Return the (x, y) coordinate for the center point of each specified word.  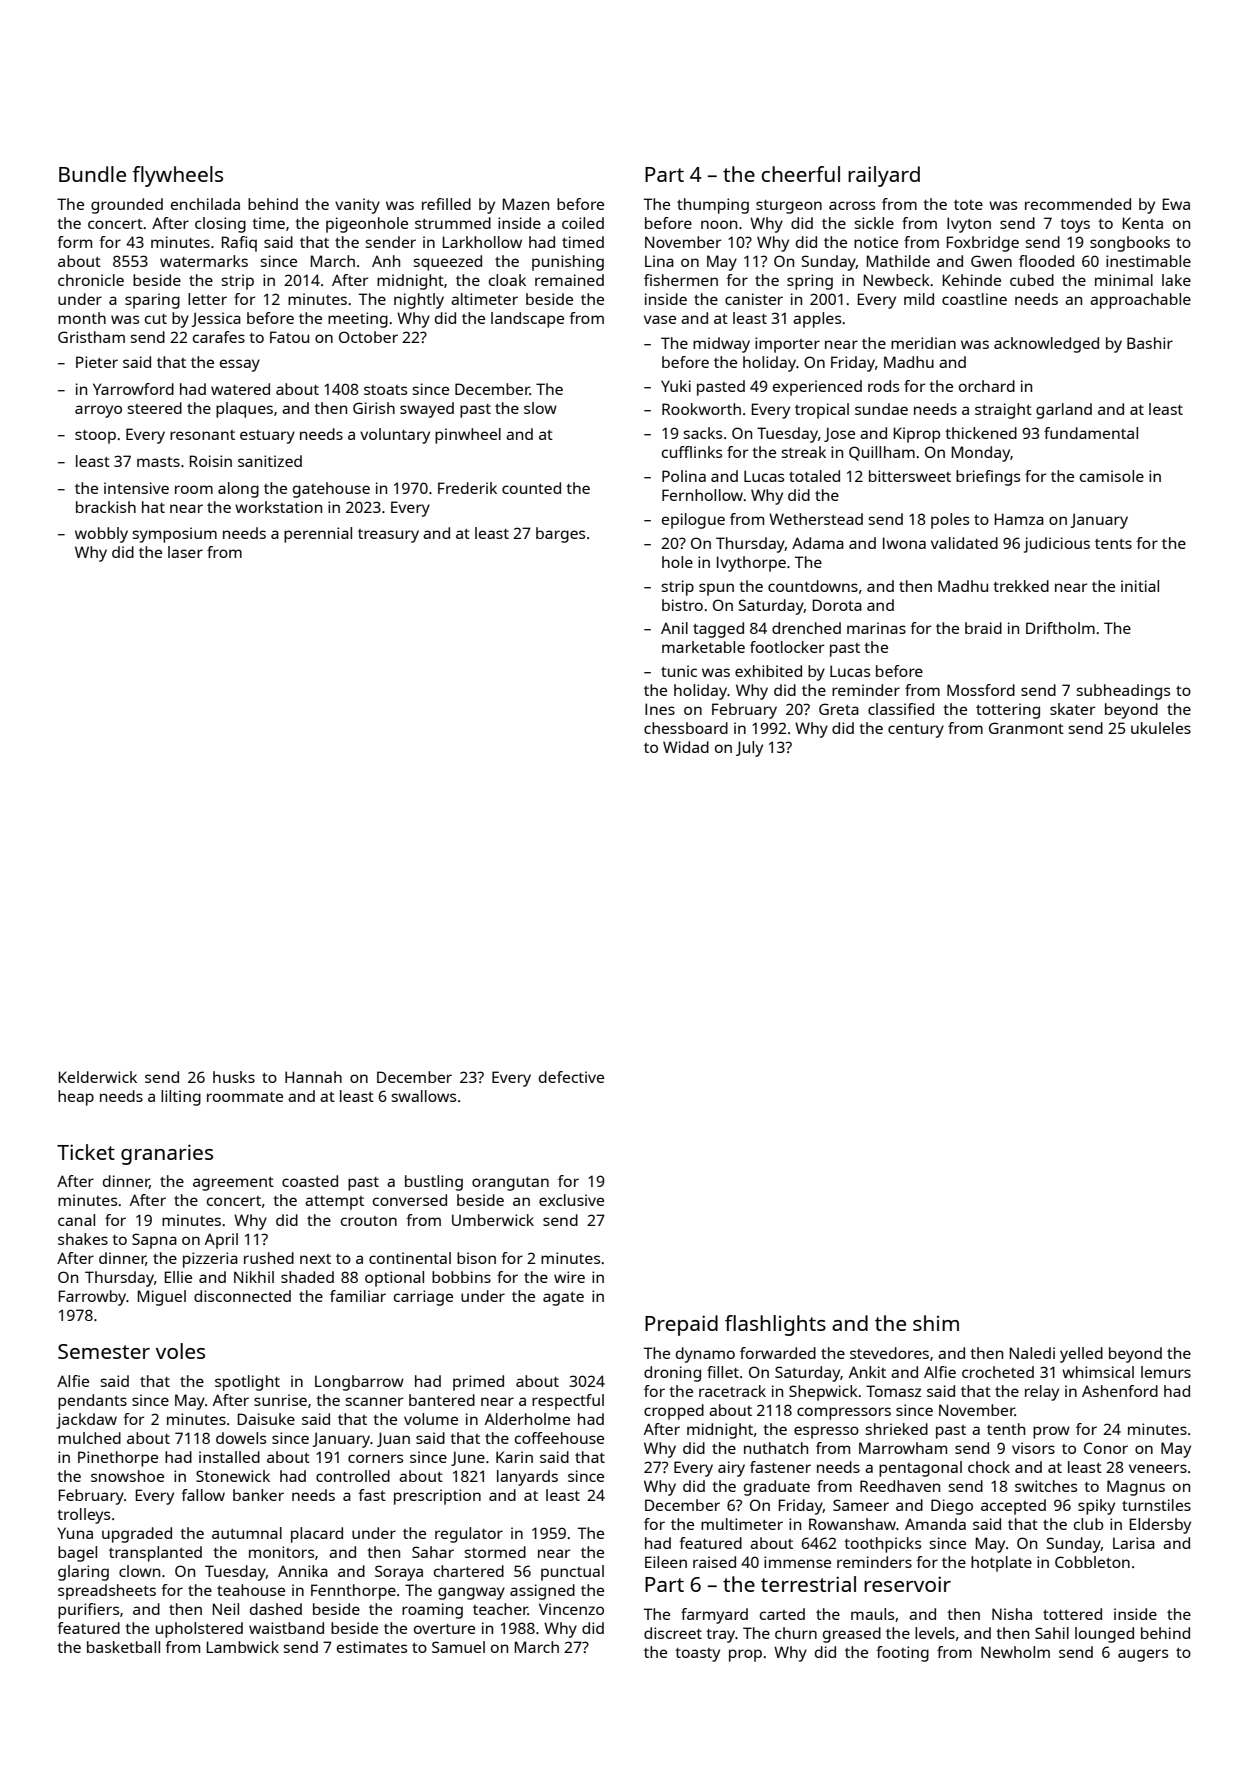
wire (569, 1277)
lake (1176, 280)
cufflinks (692, 452)
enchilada (205, 204)
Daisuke (266, 1419)
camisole (1112, 476)
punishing (568, 263)
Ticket (86, 1152)
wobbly (101, 535)
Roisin (211, 461)
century (916, 731)
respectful (568, 1402)
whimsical (1098, 1372)
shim (936, 1323)
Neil (226, 1609)
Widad (686, 747)
